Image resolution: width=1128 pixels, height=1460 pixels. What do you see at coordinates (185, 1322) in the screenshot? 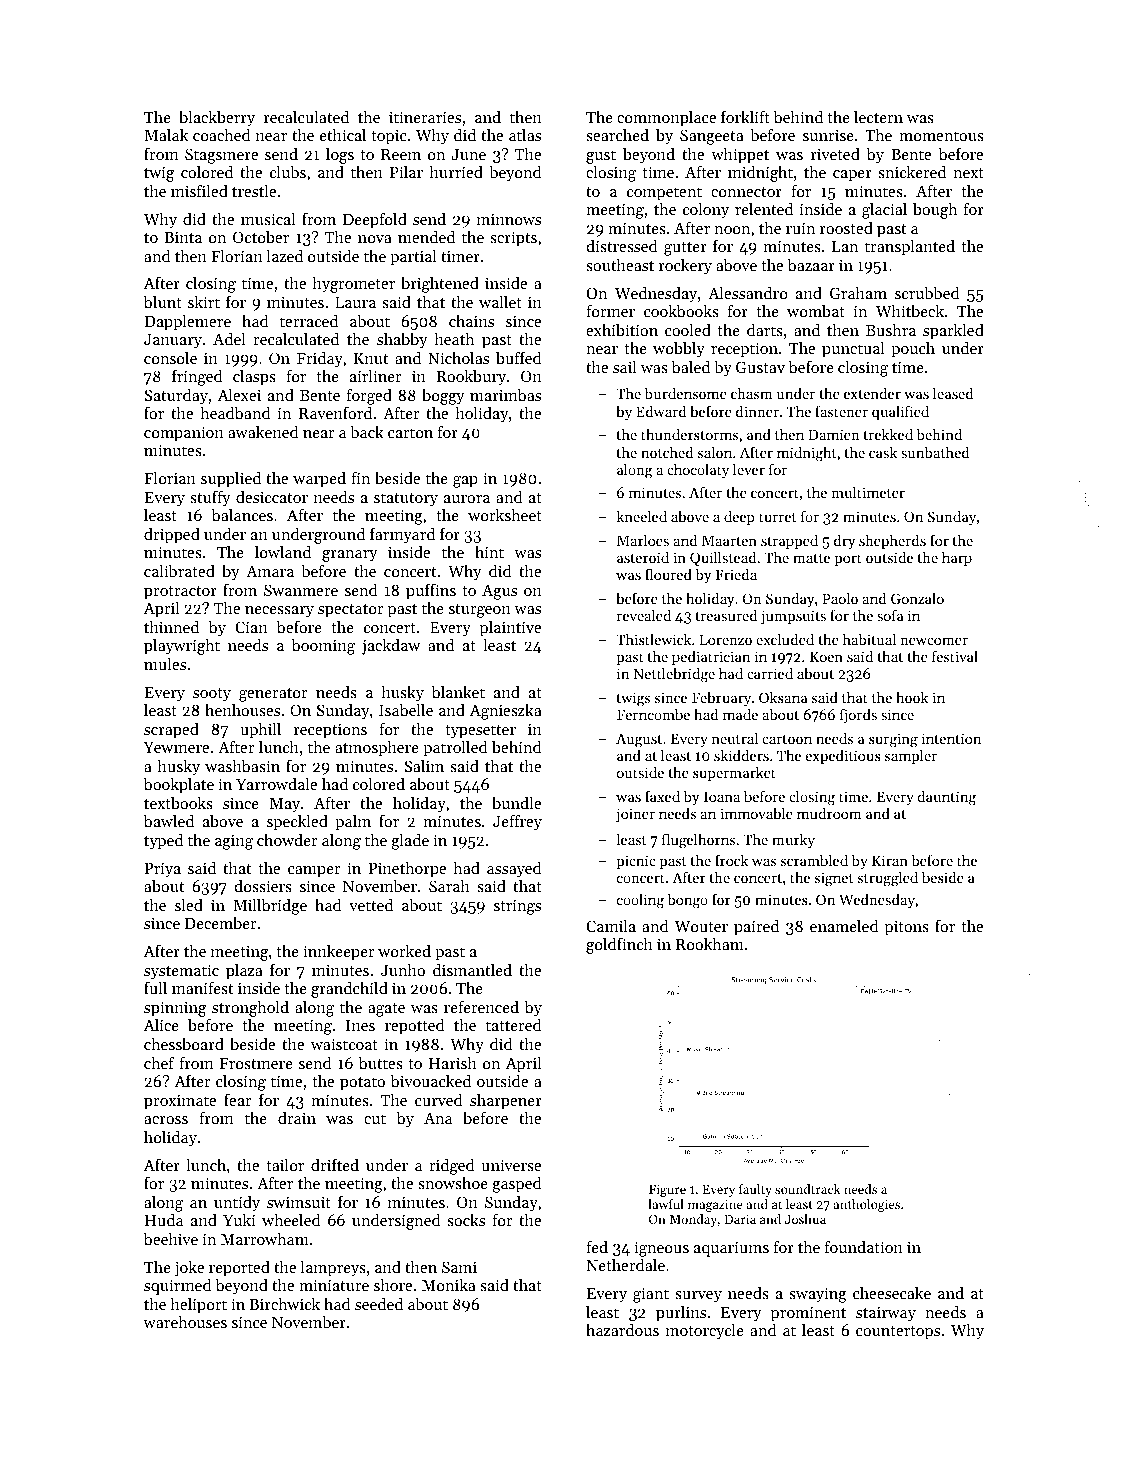
I see `warehouses` at bounding box center [185, 1322].
